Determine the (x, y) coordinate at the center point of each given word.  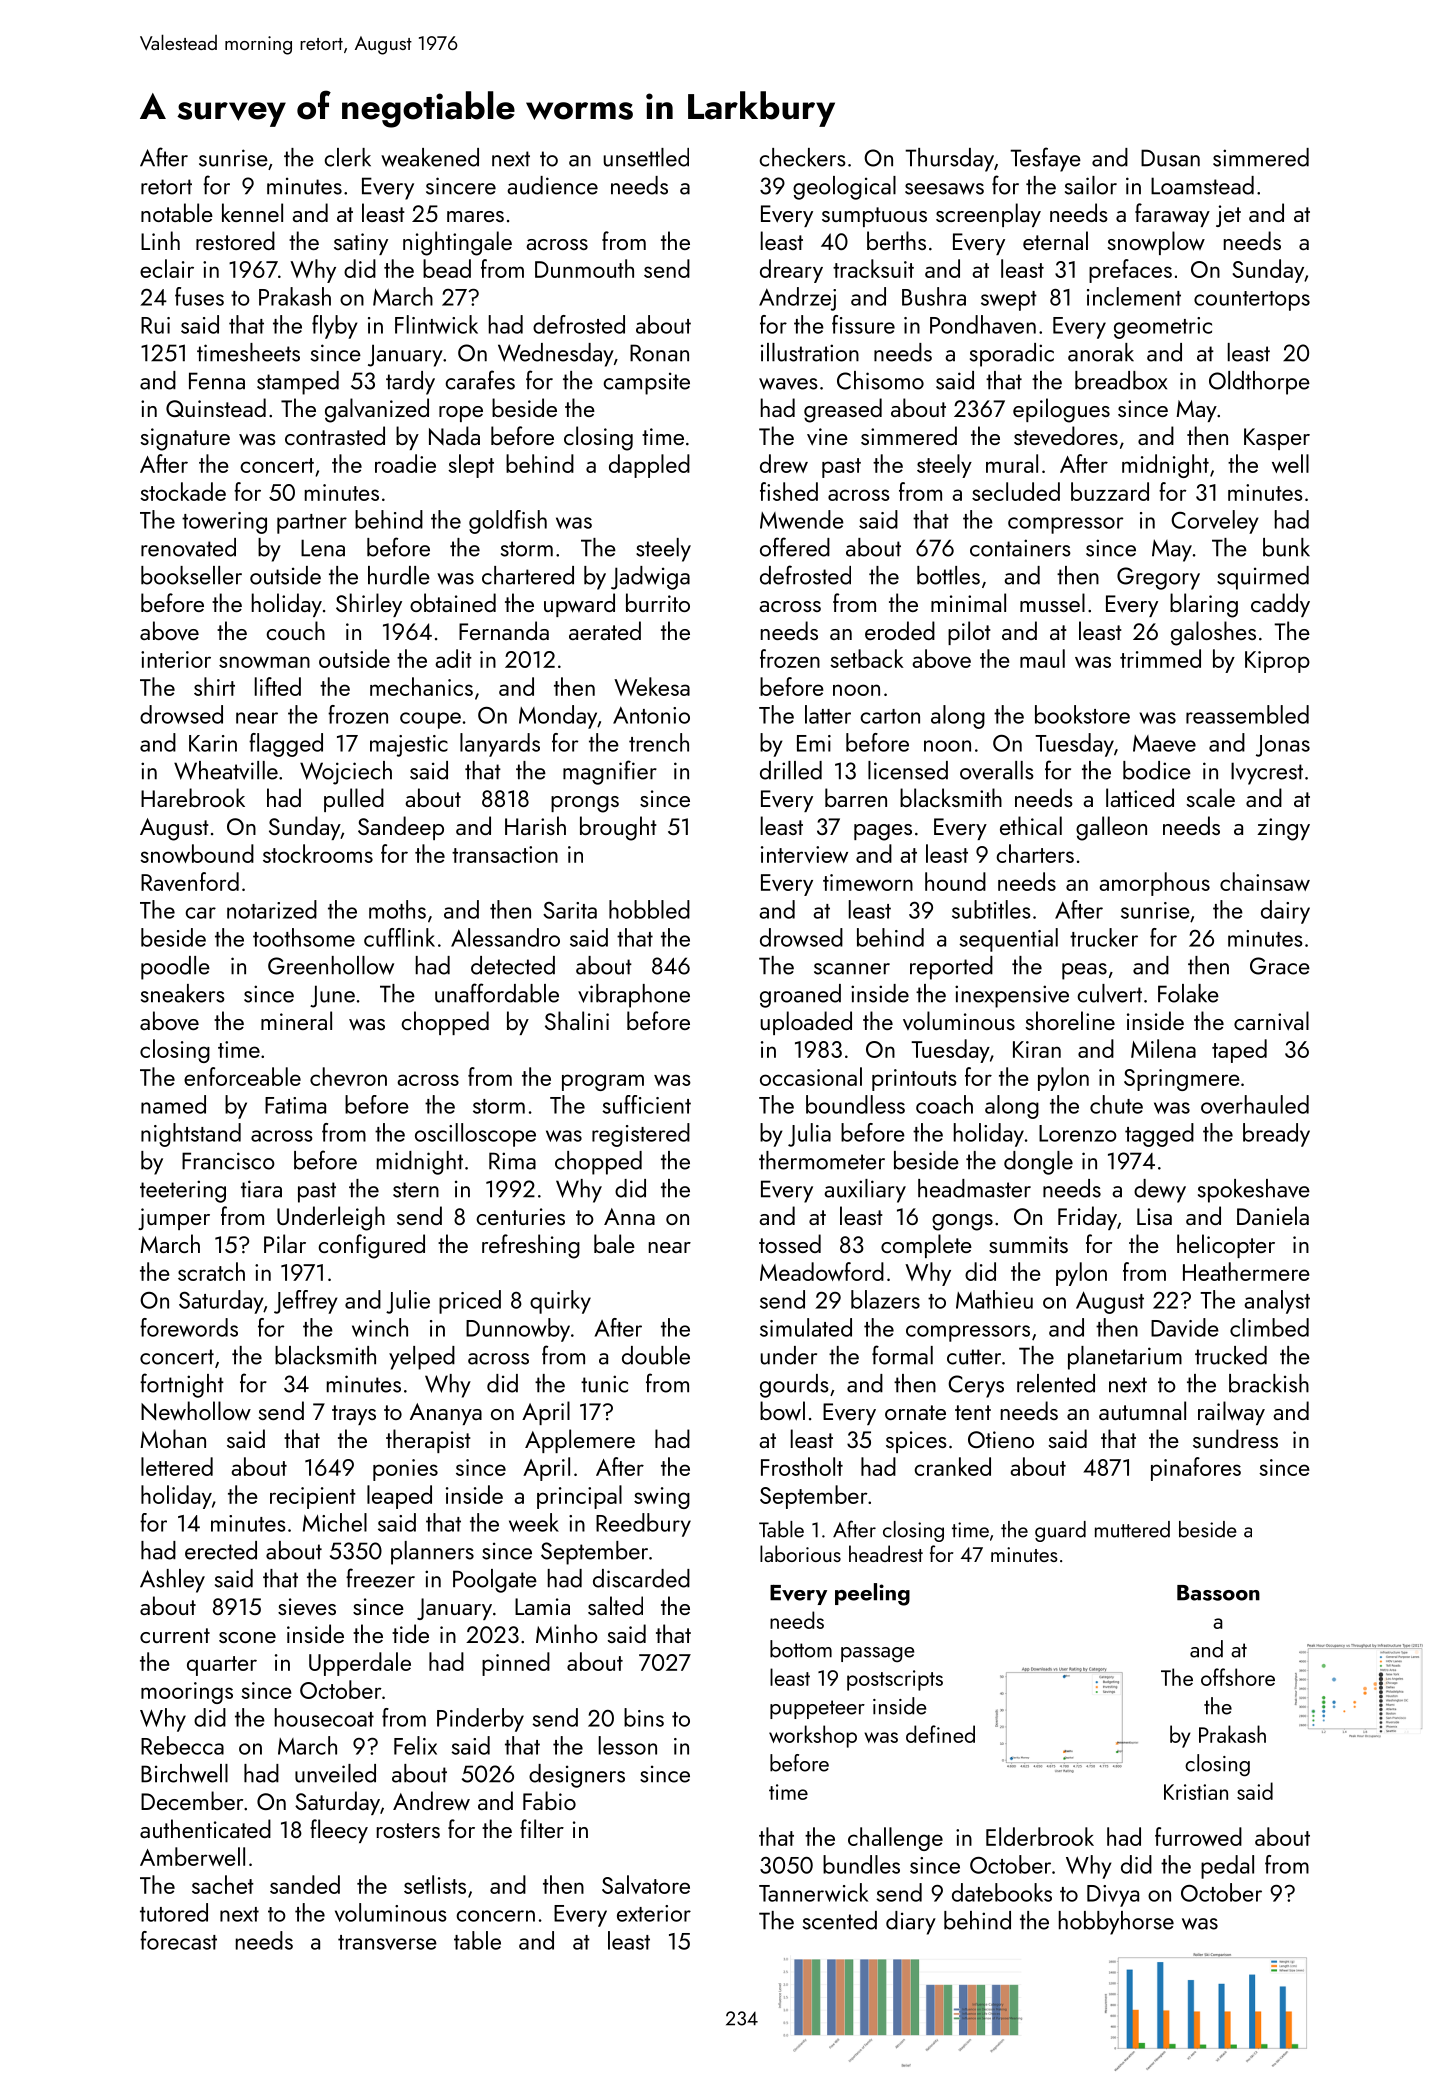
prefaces (1130, 271)
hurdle (399, 575)
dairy (1285, 912)
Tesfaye (1045, 159)
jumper (174, 1219)
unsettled (646, 157)
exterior (654, 1913)
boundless (855, 1104)
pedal (1227, 1867)
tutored (174, 1912)
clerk (347, 157)
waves (788, 384)
